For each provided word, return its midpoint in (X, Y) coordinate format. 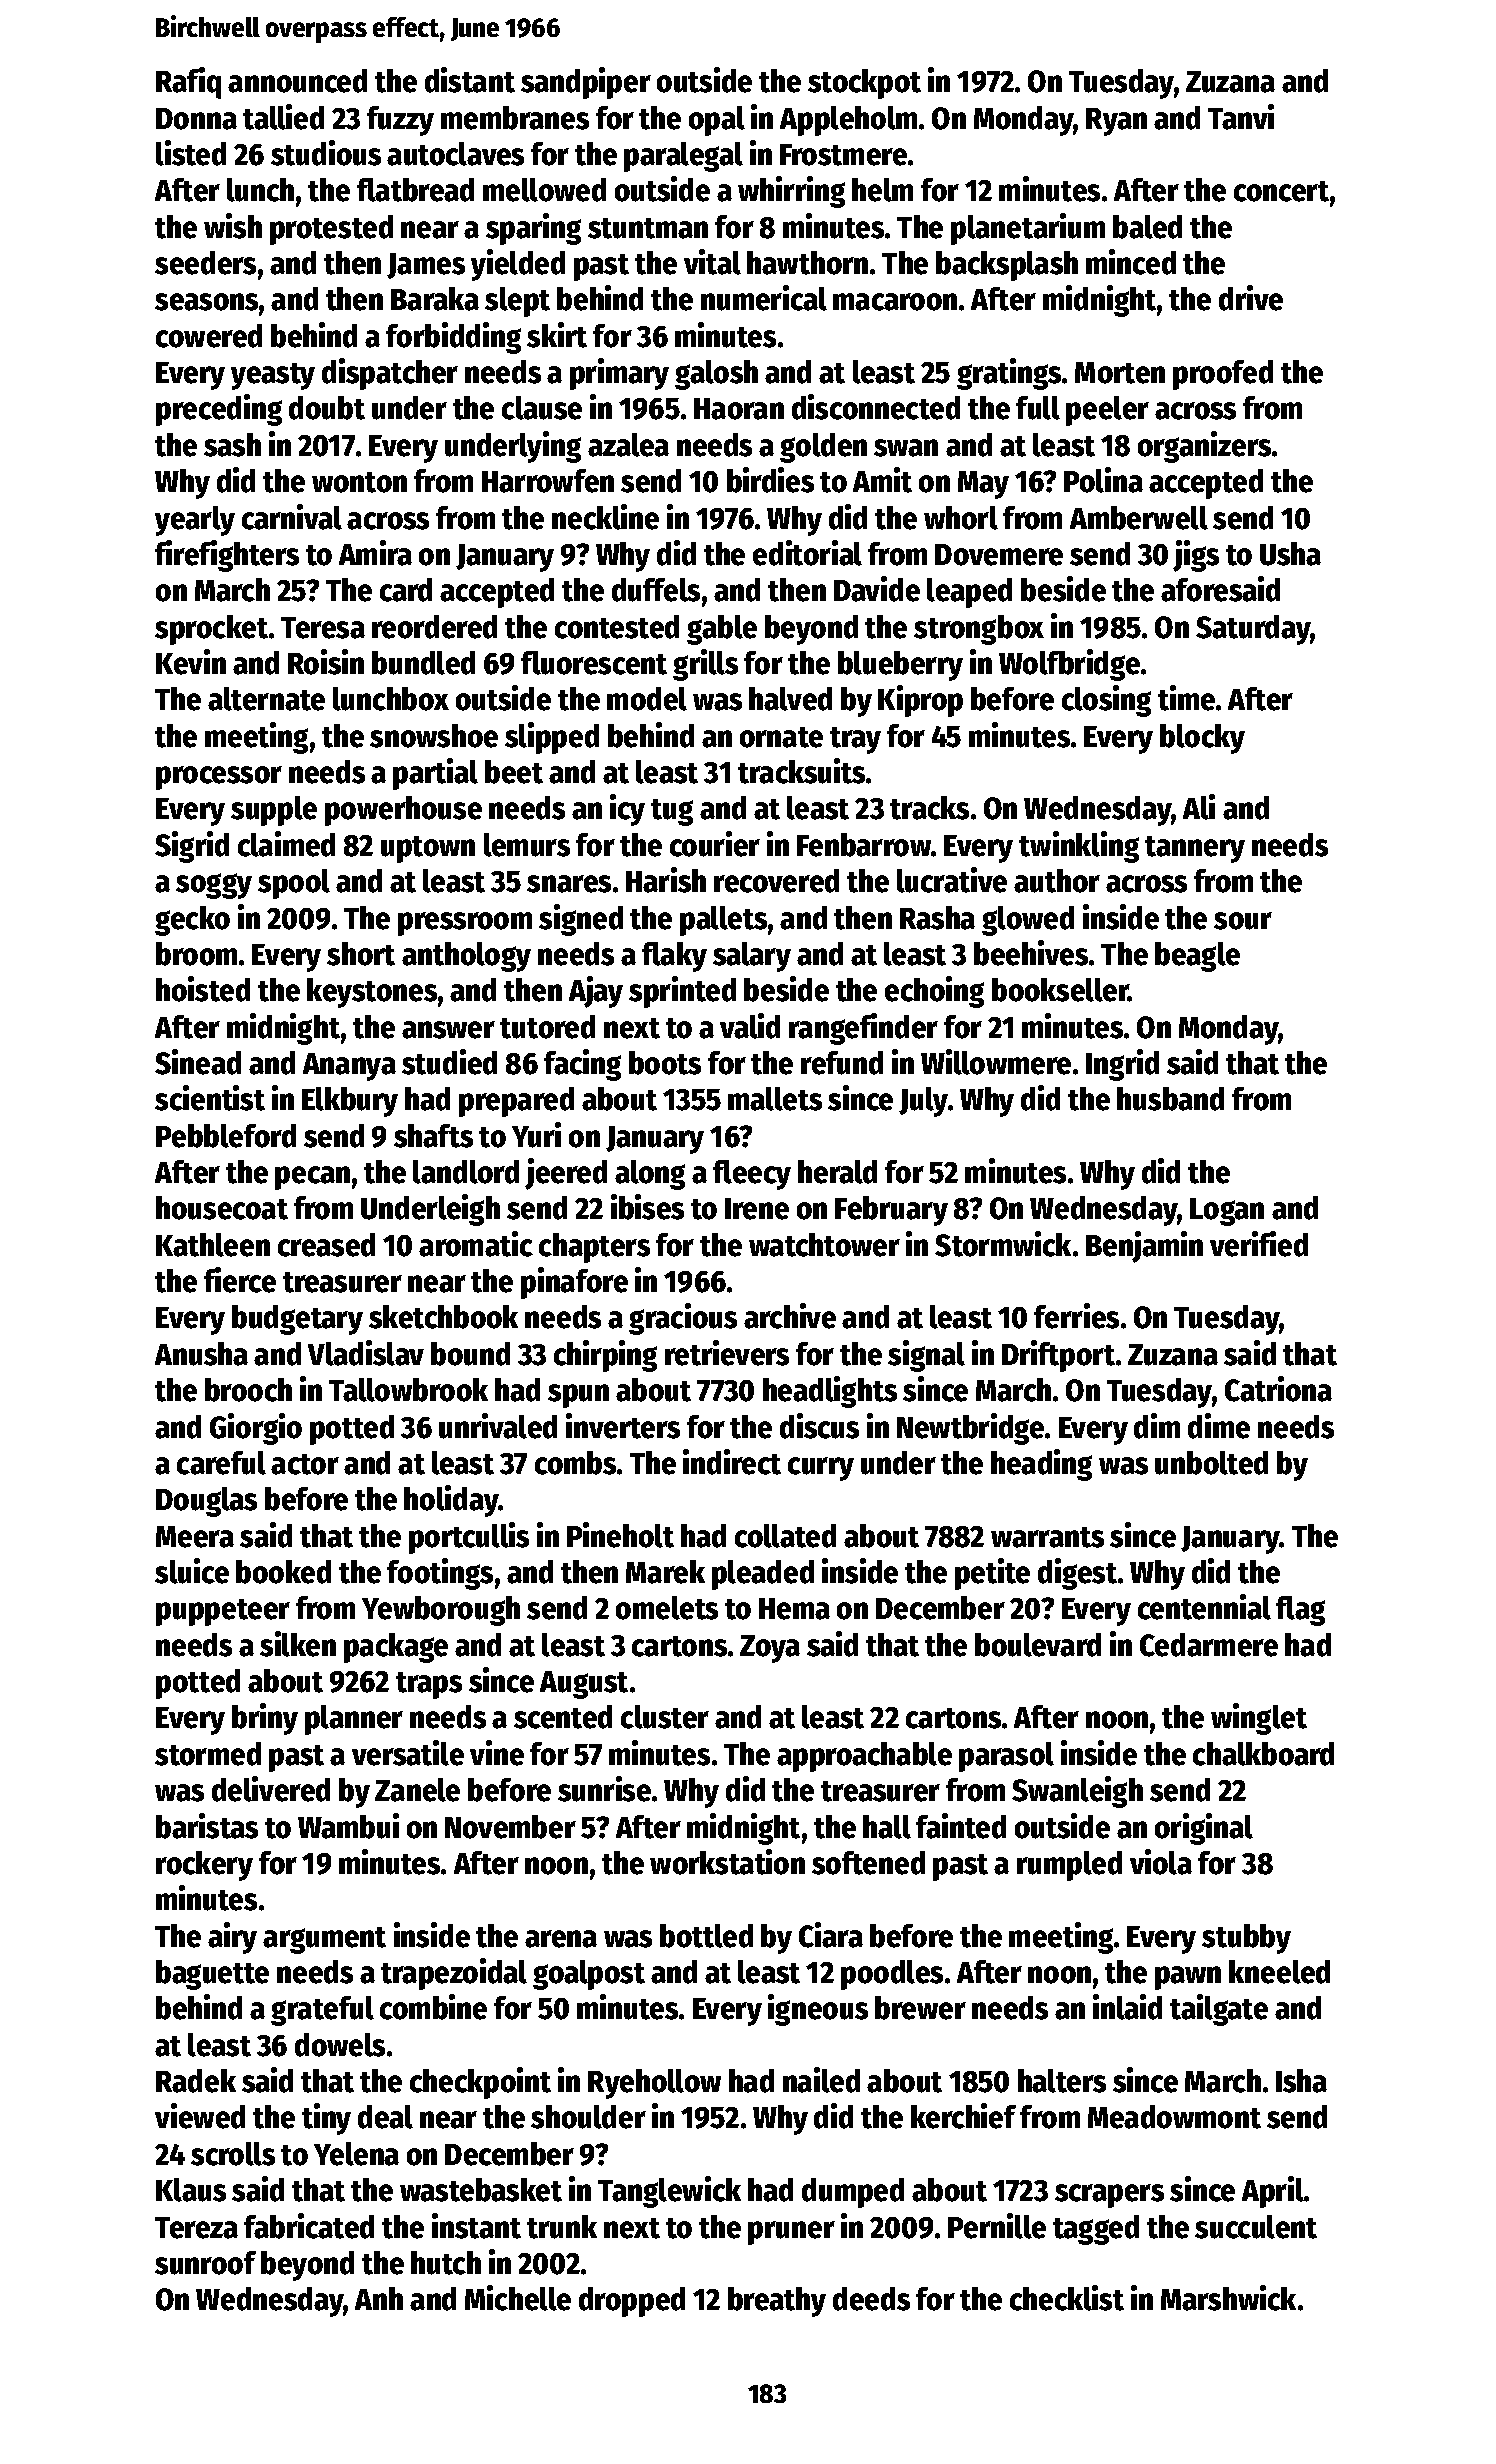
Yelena (356, 2154)
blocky (1202, 739)
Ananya (349, 1067)
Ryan (1116, 122)
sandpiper (586, 83)
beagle (1197, 957)
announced (297, 81)
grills (705, 665)
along (650, 1175)
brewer (920, 2008)
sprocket (211, 630)
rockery (204, 1866)
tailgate (1219, 2010)
